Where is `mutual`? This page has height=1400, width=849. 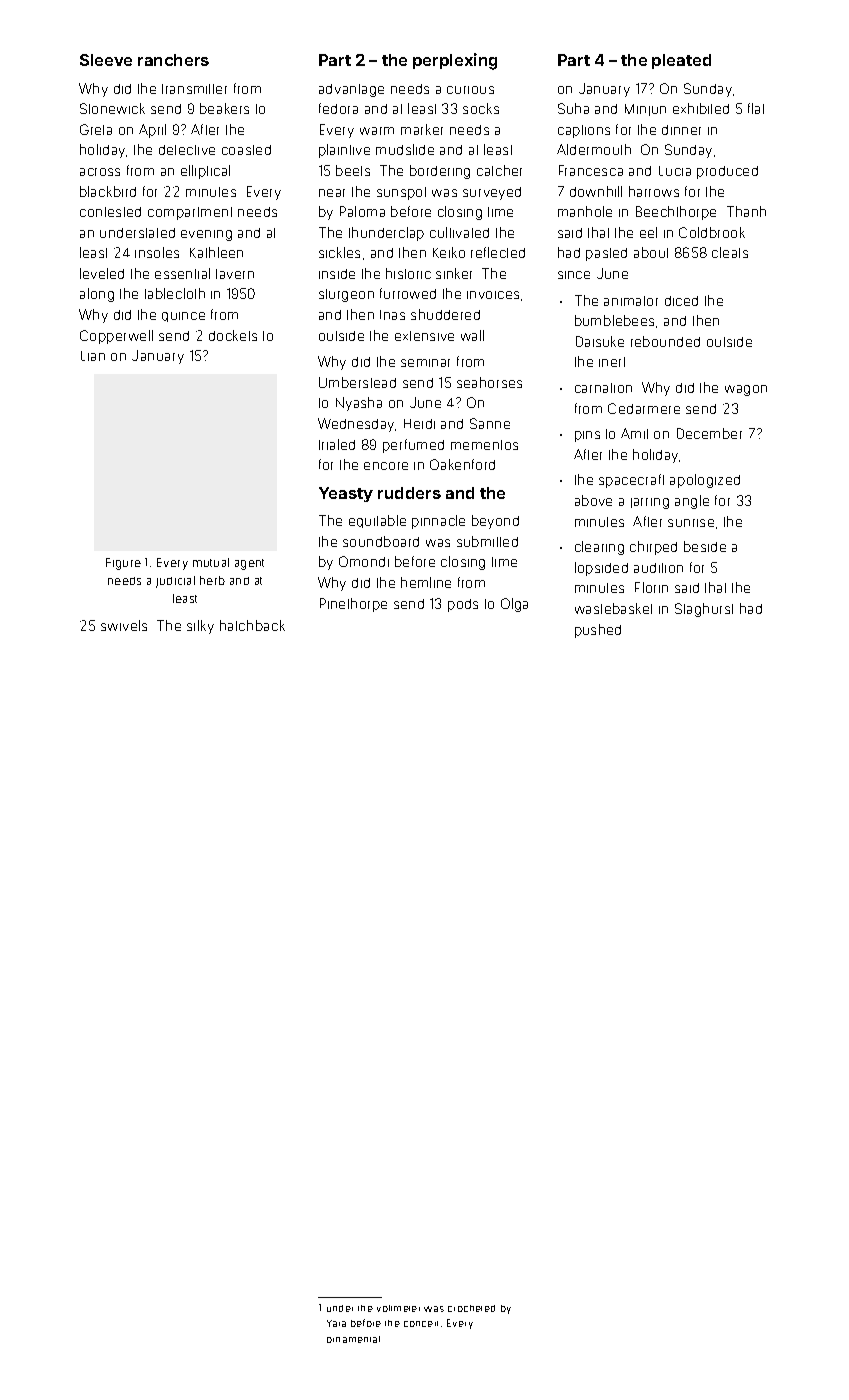 mutual is located at coordinates (211, 562).
